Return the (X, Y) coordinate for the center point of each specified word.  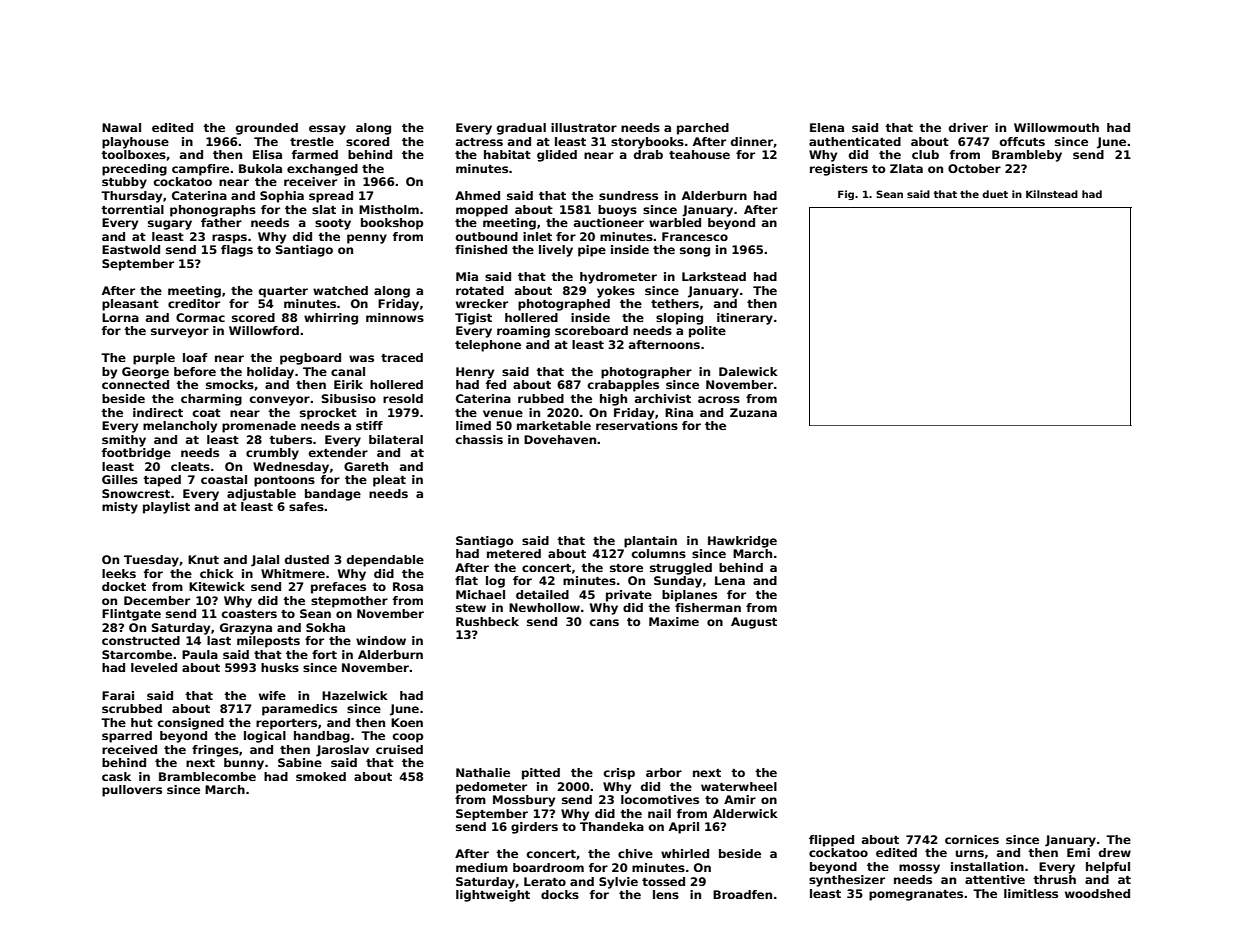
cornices (972, 839)
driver (968, 127)
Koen (407, 722)
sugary (170, 225)
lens (666, 894)
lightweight (493, 896)
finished (481, 249)
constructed (141, 640)
